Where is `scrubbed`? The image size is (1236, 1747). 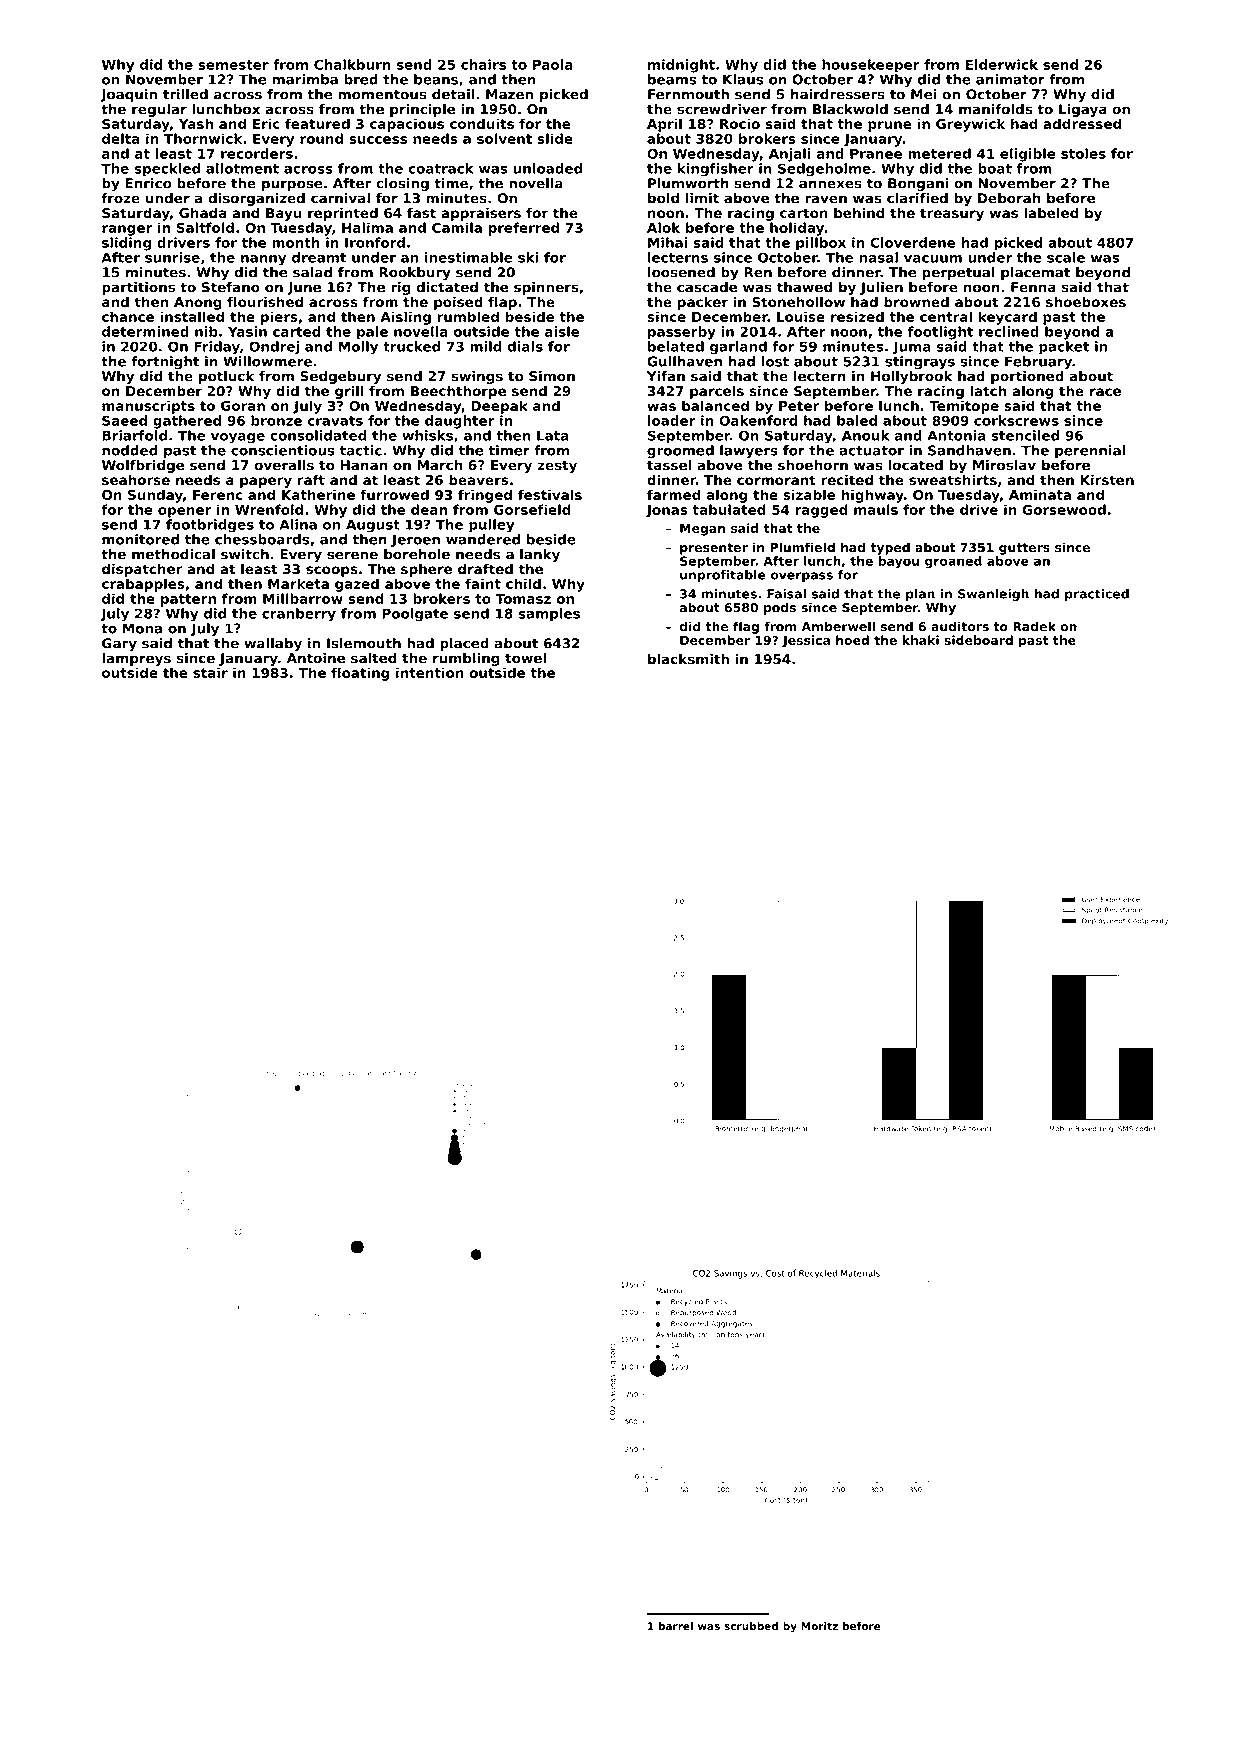
scrubbed is located at coordinates (751, 1626).
